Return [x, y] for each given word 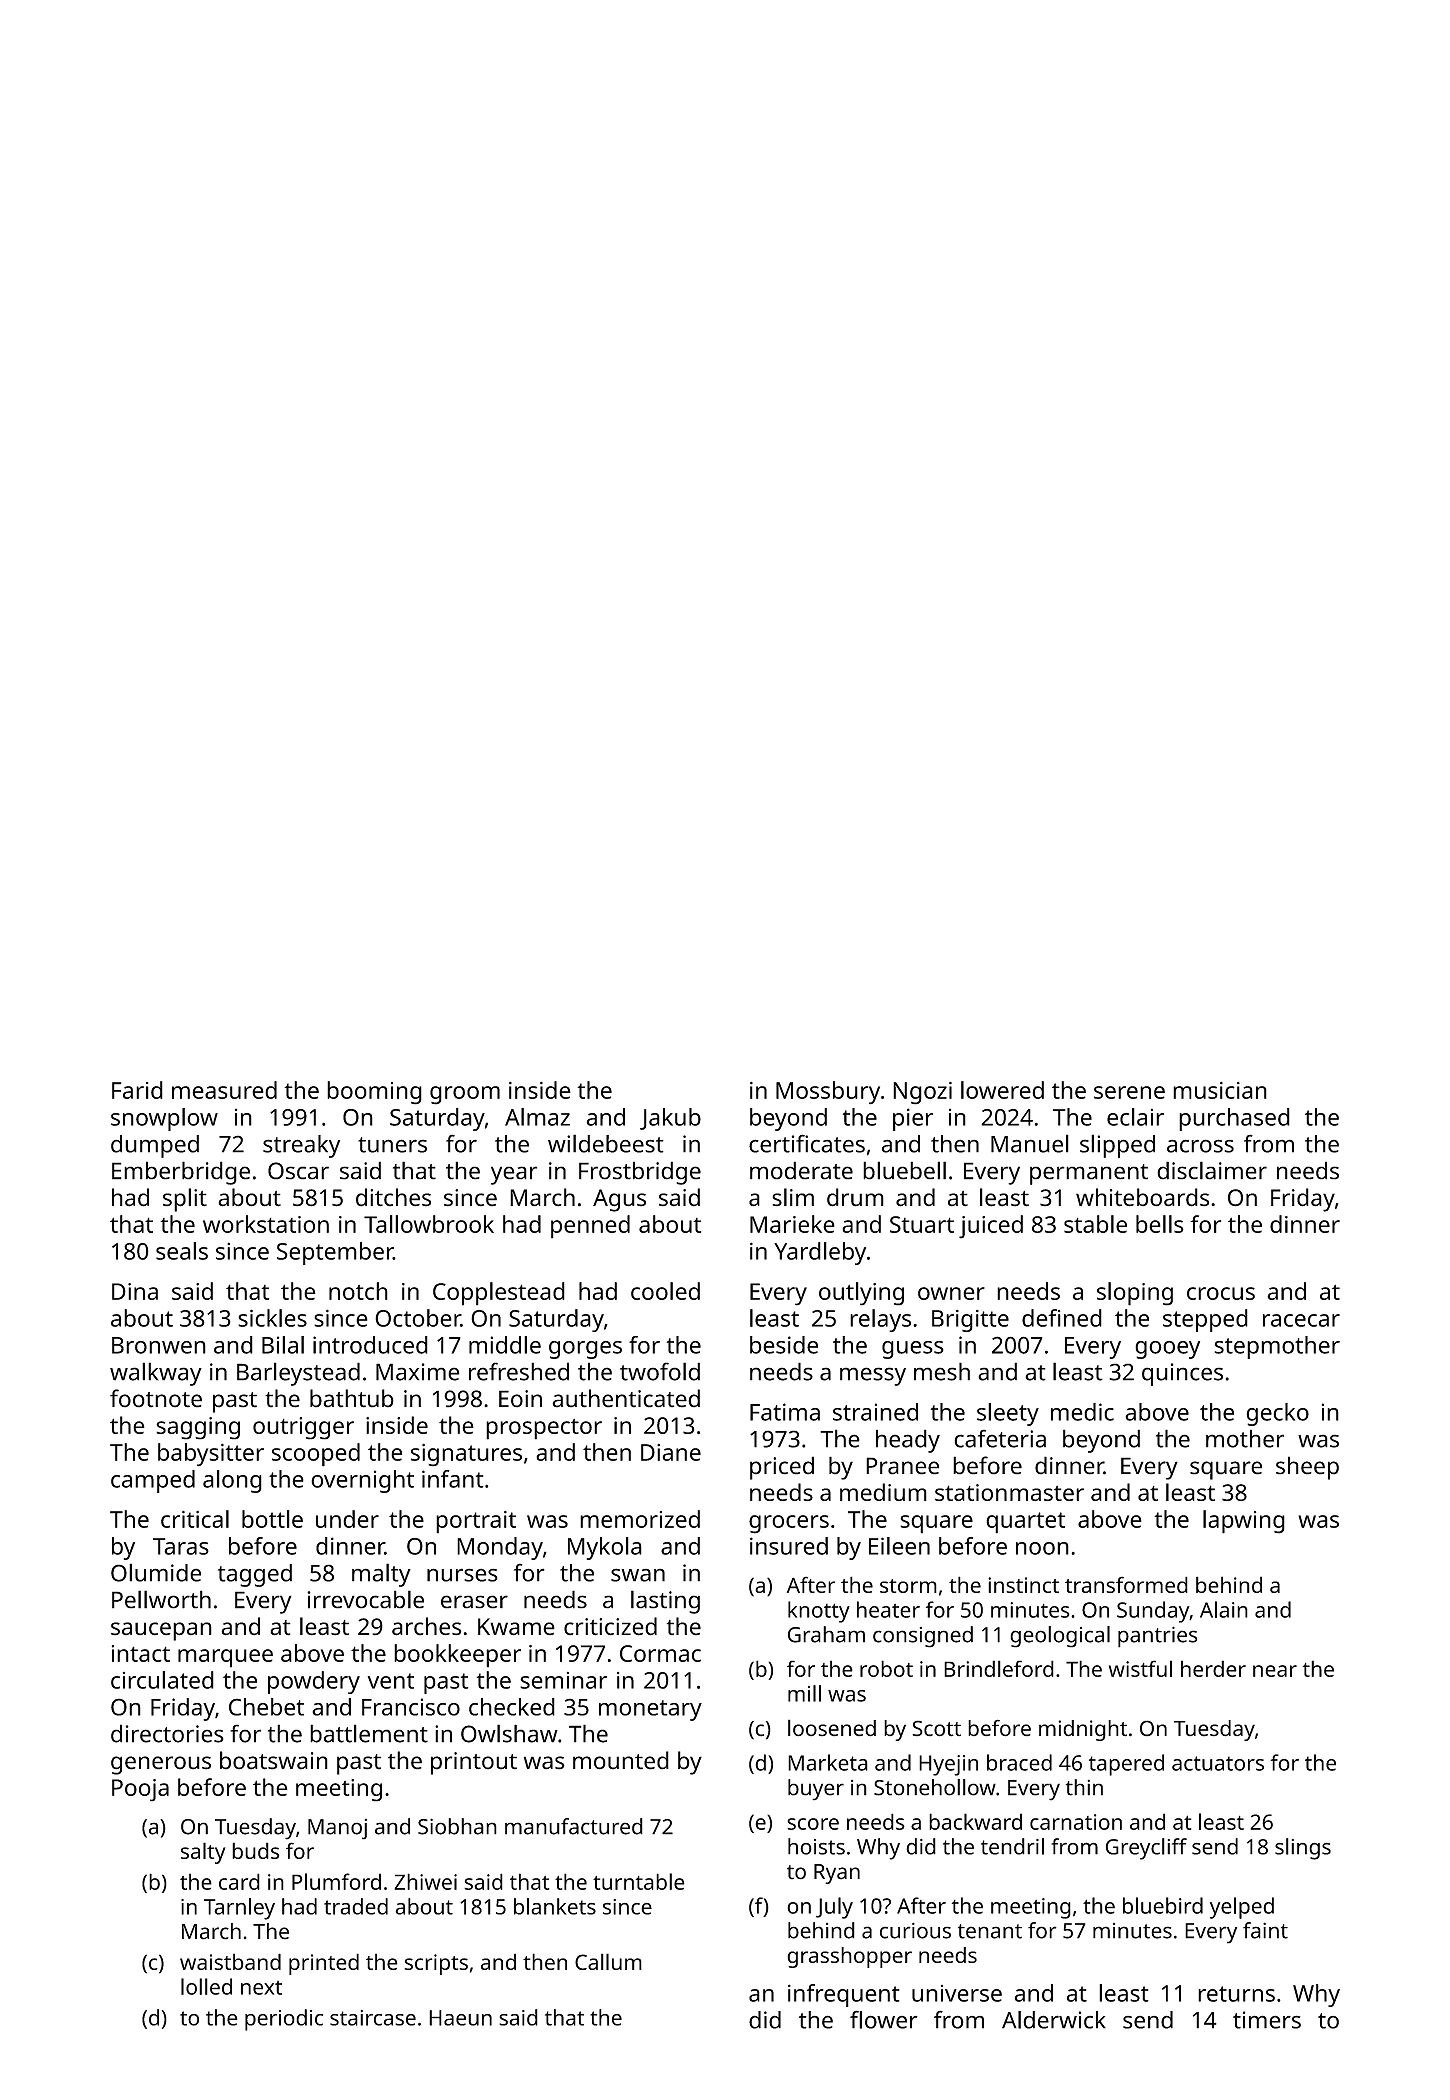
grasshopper [849, 1957]
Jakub [670, 1119]
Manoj [337, 1829]
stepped [1205, 1320]
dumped [155, 1146]
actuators [1218, 1763]
